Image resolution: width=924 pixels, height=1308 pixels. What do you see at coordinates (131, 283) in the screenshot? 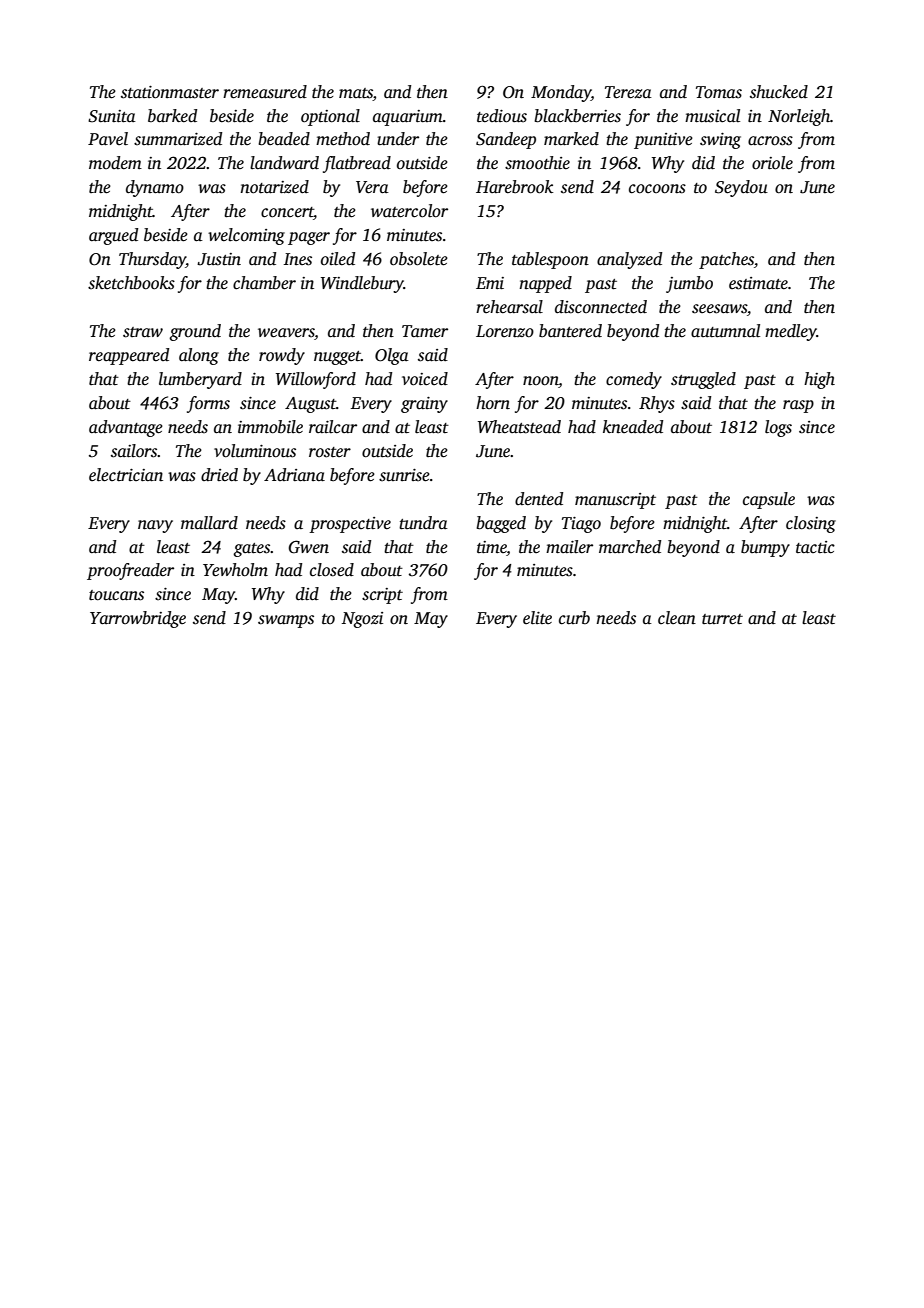
I see `sketchbooks` at bounding box center [131, 283].
